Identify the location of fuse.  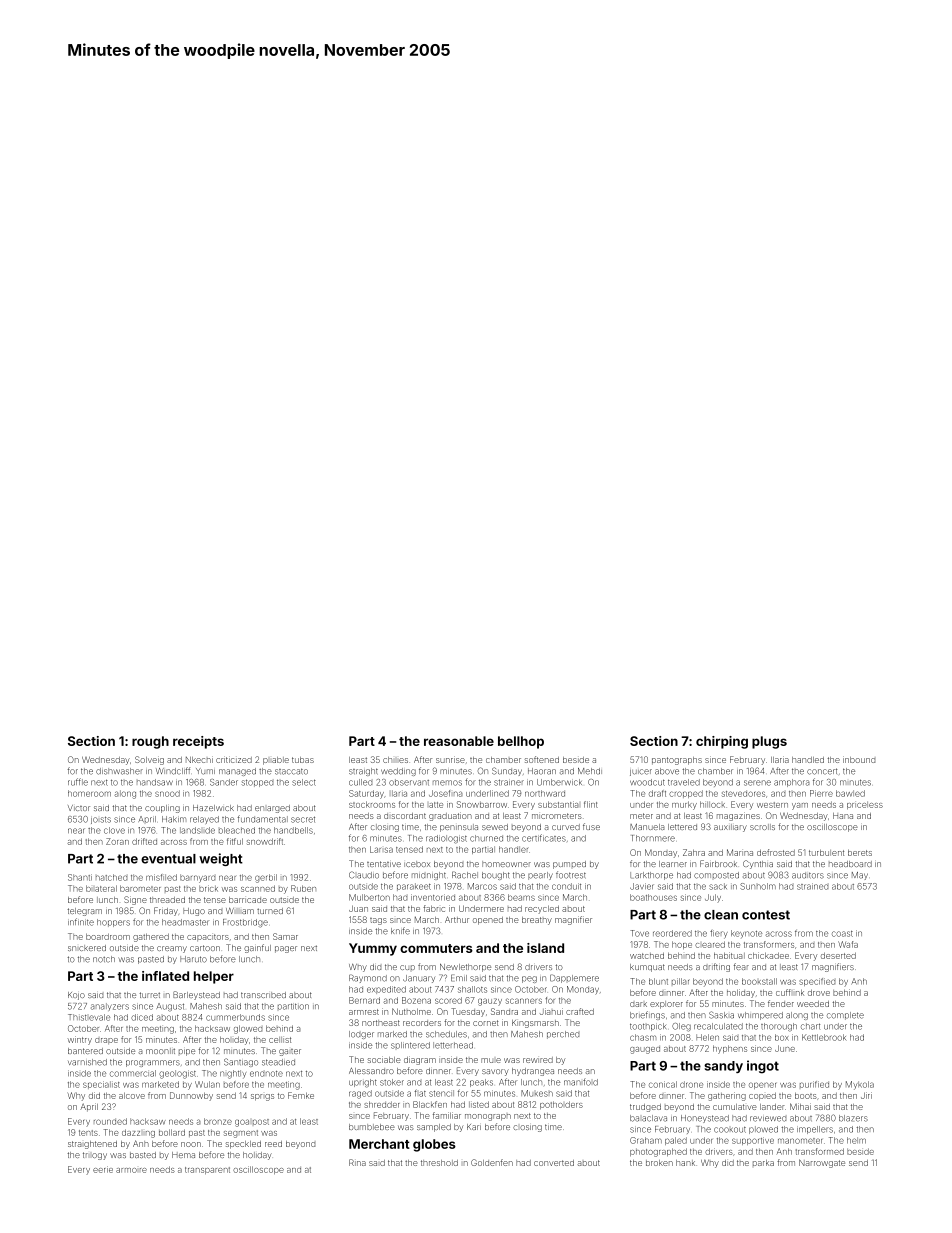
(591, 826).
